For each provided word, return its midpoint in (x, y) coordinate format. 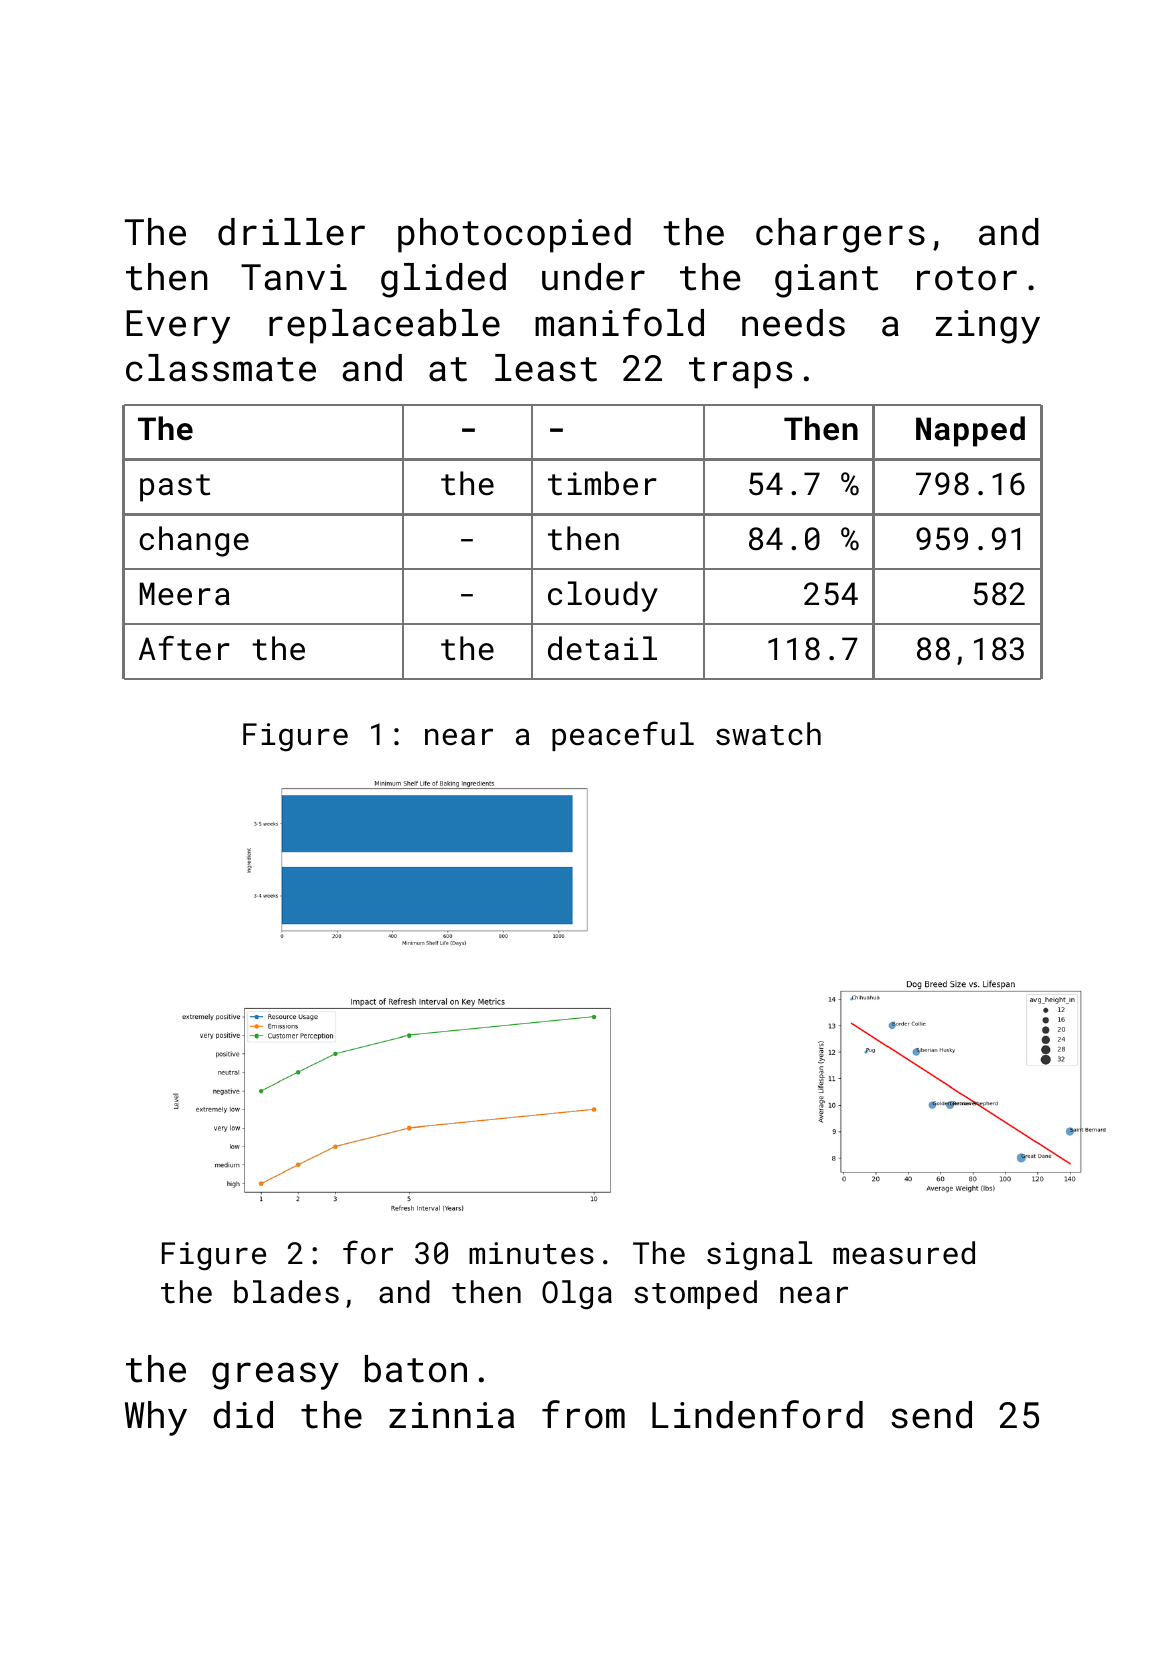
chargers (840, 235)
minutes (531, 1253)
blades (286, 1292)
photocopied (514, 235)
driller (291, 232)
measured (904, 1253)
